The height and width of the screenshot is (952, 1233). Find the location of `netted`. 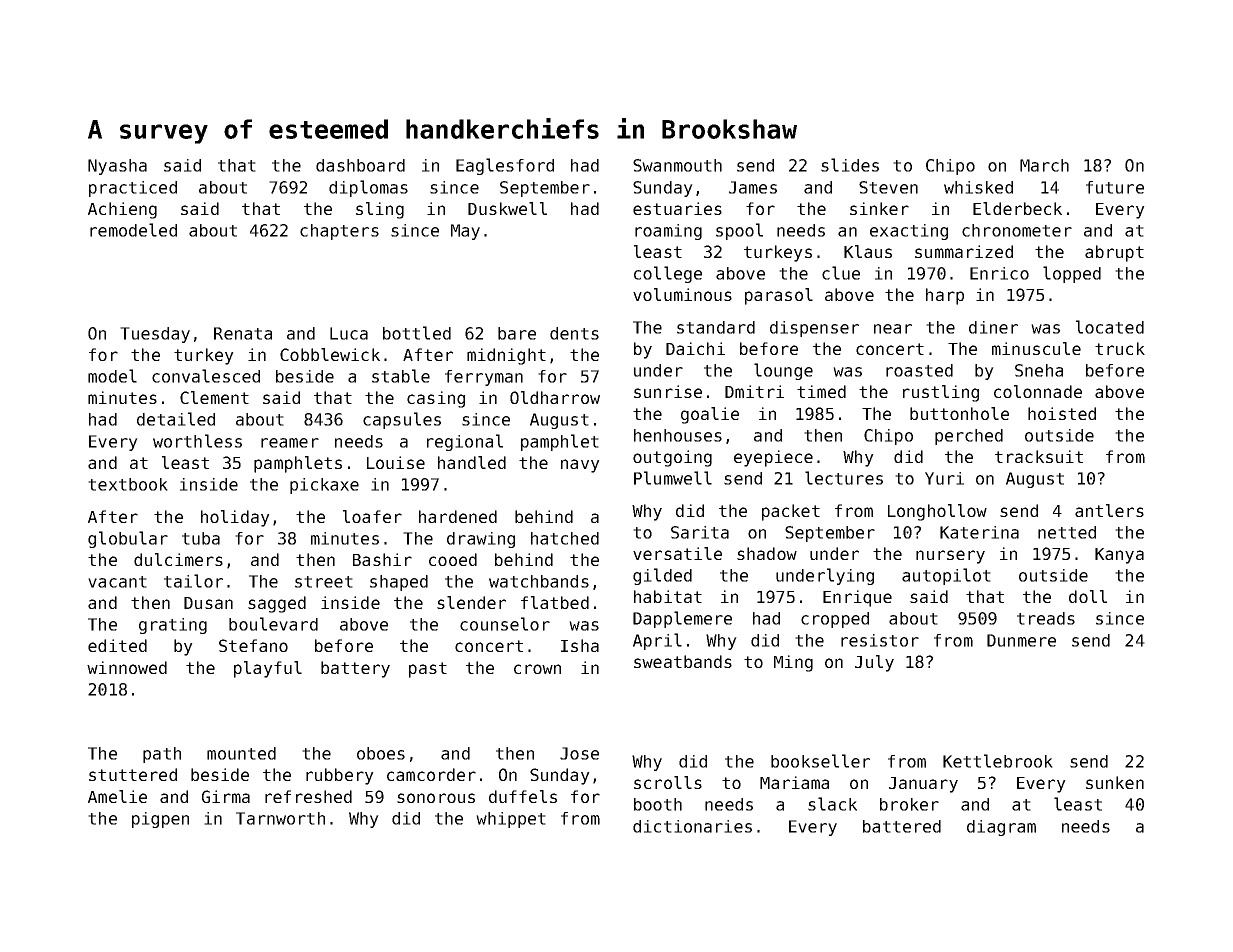

netted is located at coordinates (1067, 532).
